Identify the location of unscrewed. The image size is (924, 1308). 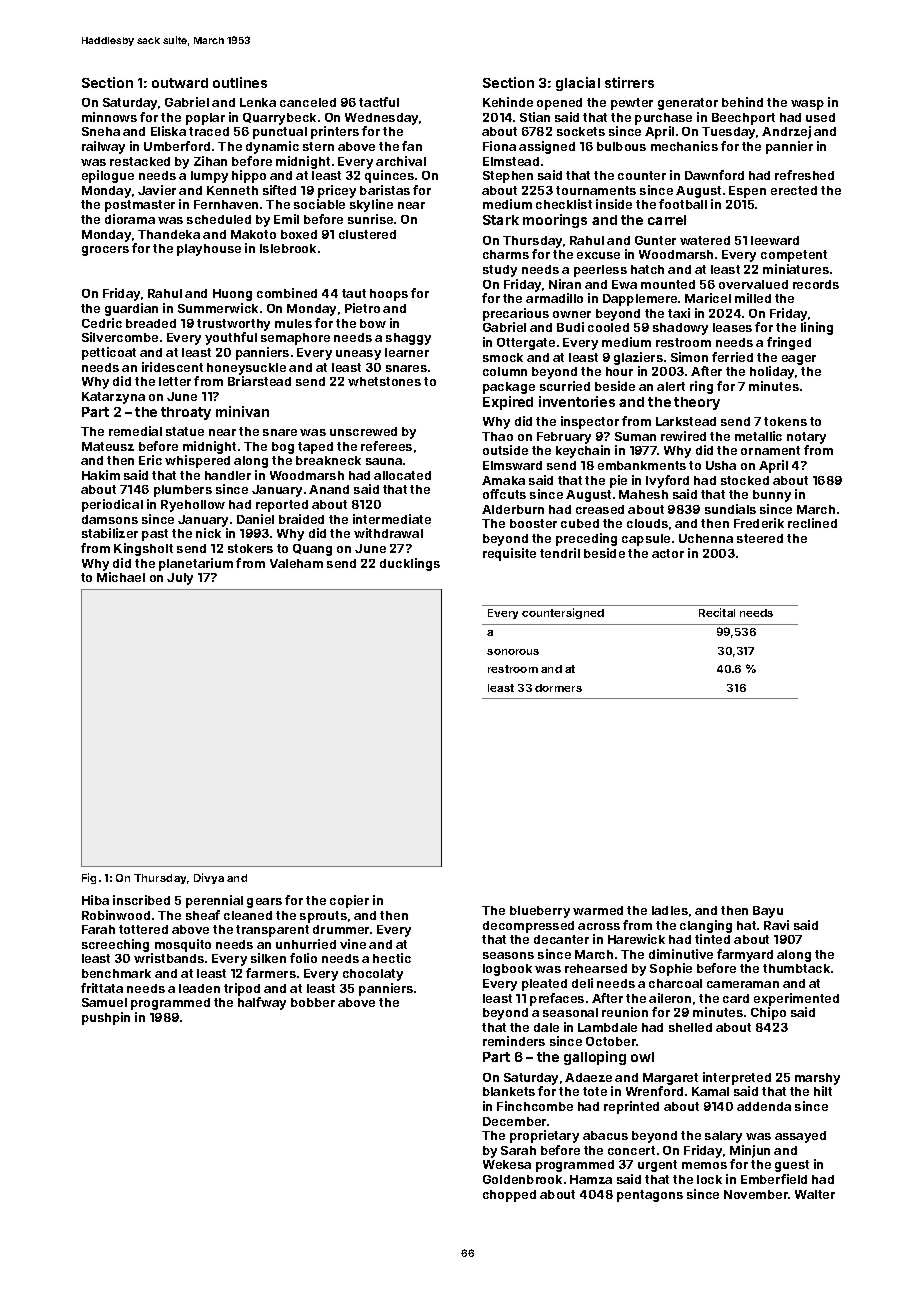
(363, 431).
